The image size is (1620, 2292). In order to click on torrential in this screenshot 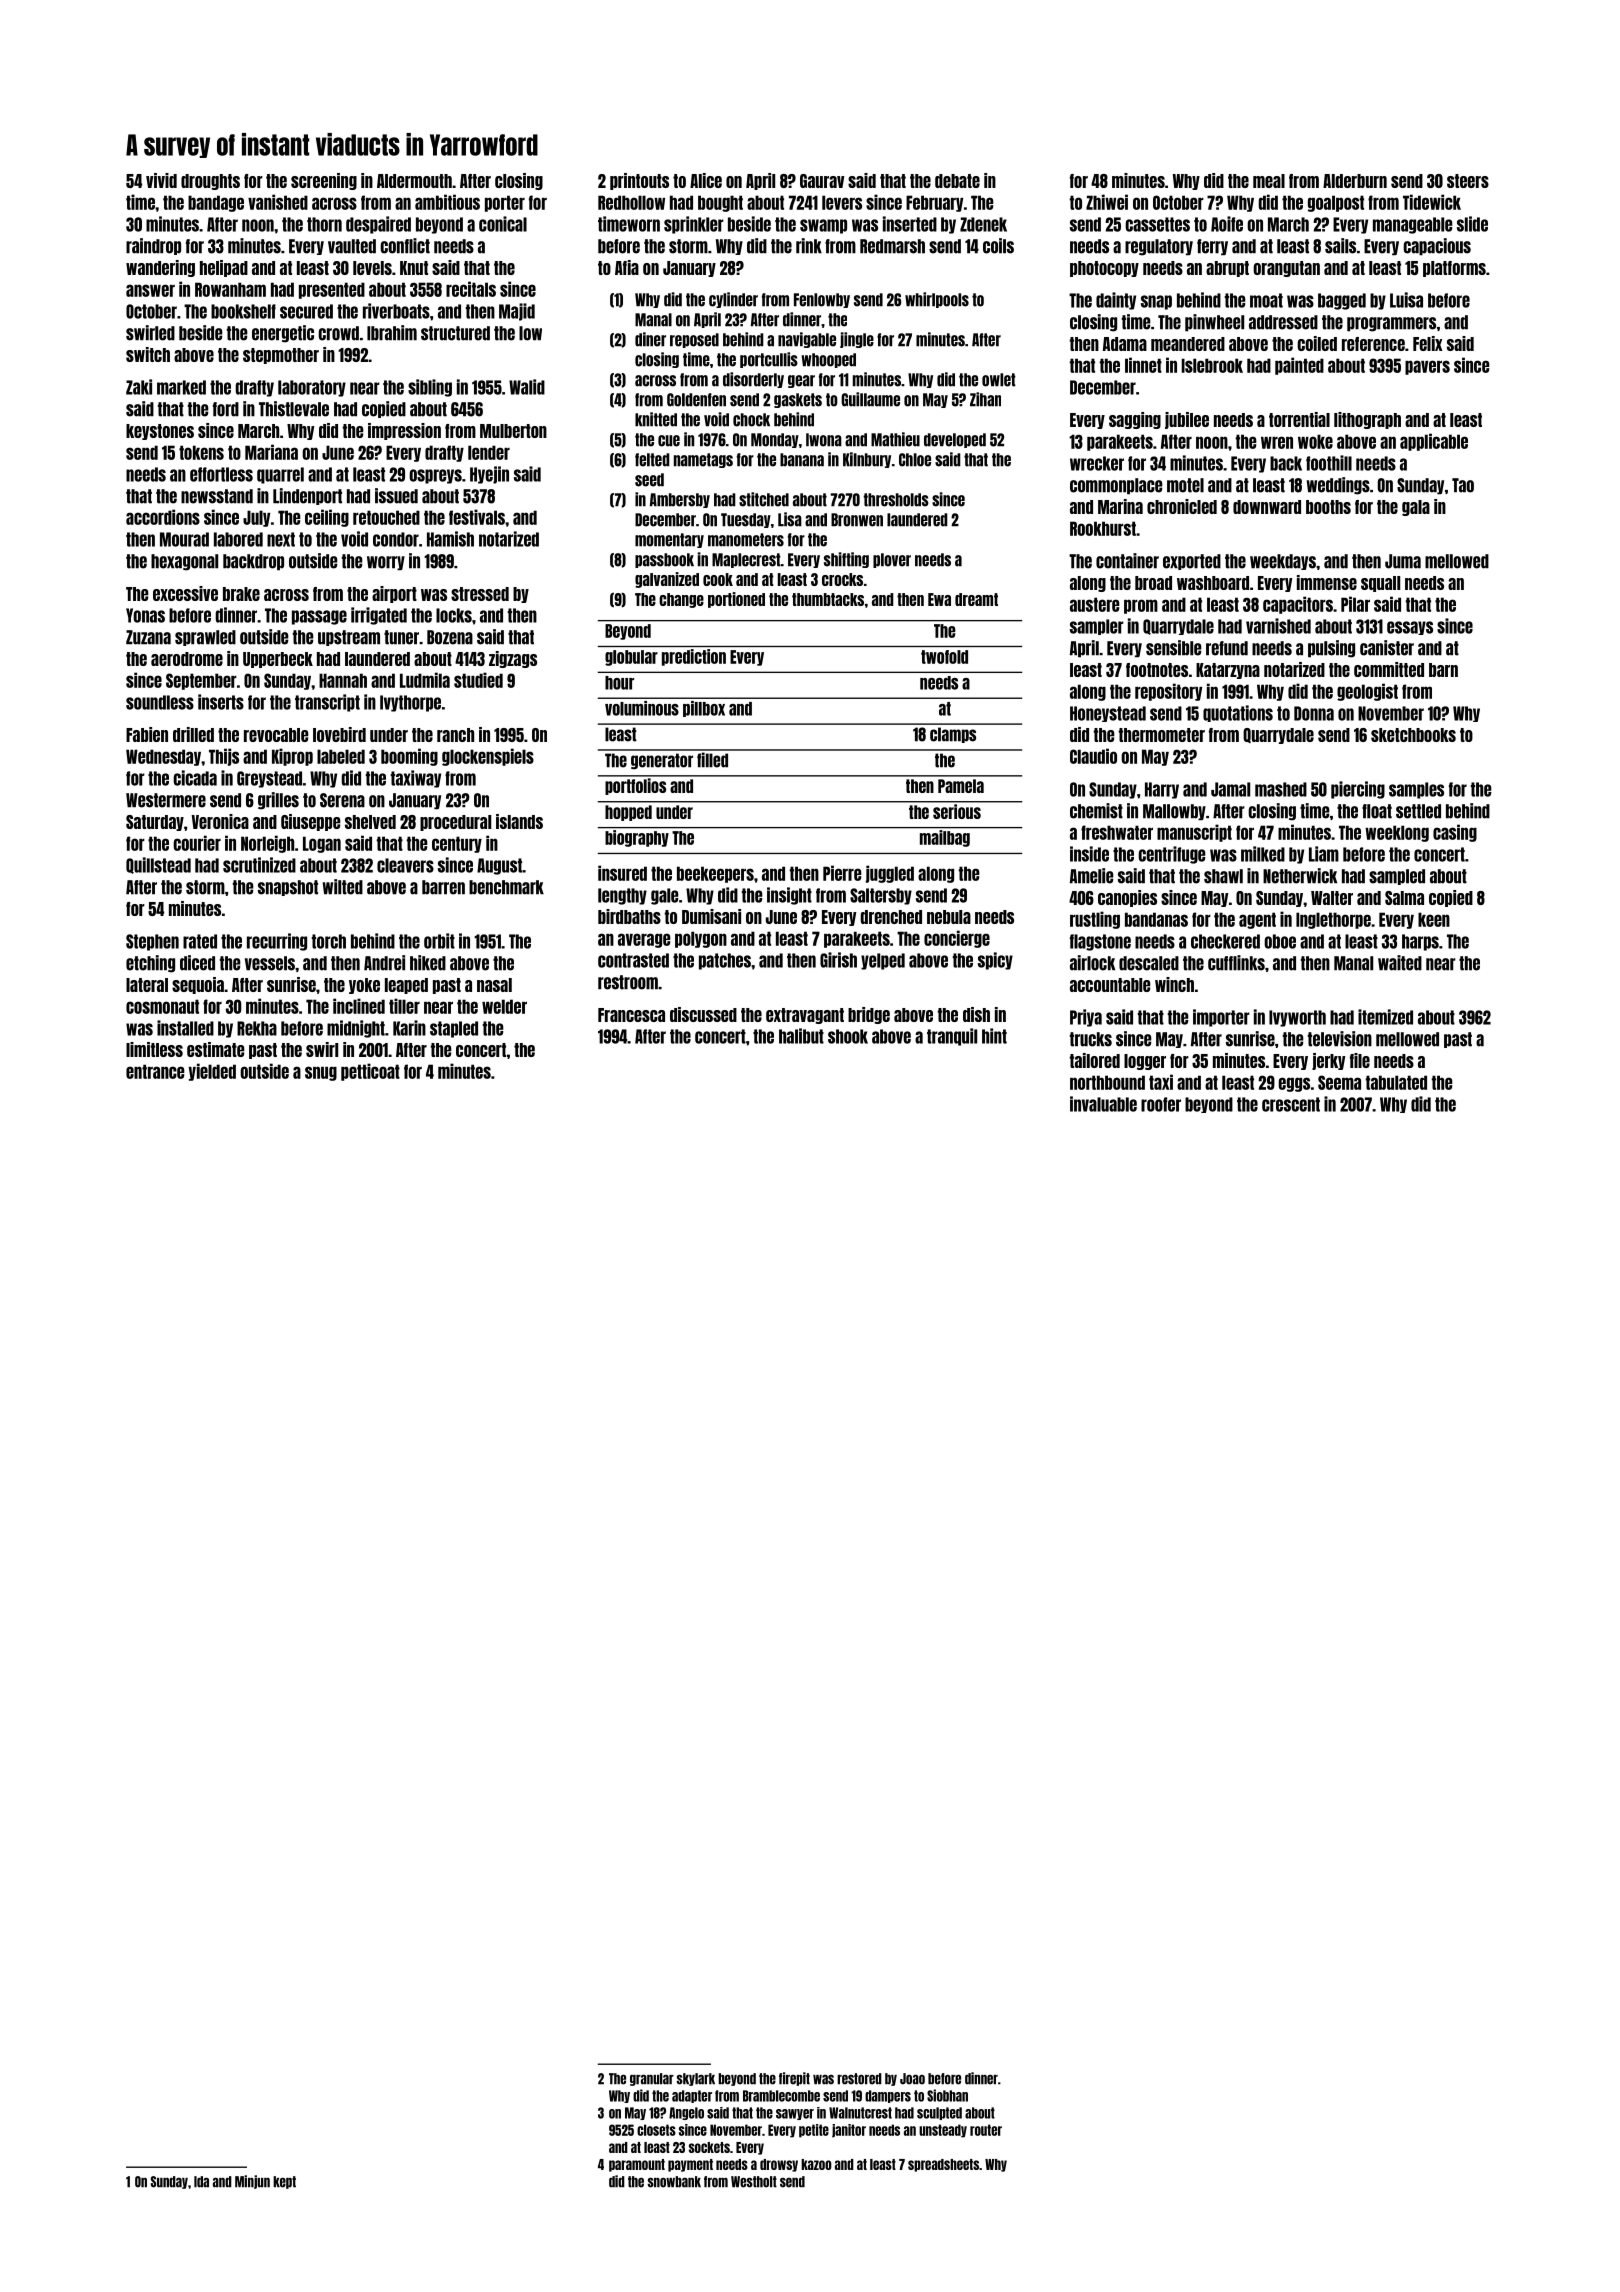, I will do `click(1299, 419)`.
